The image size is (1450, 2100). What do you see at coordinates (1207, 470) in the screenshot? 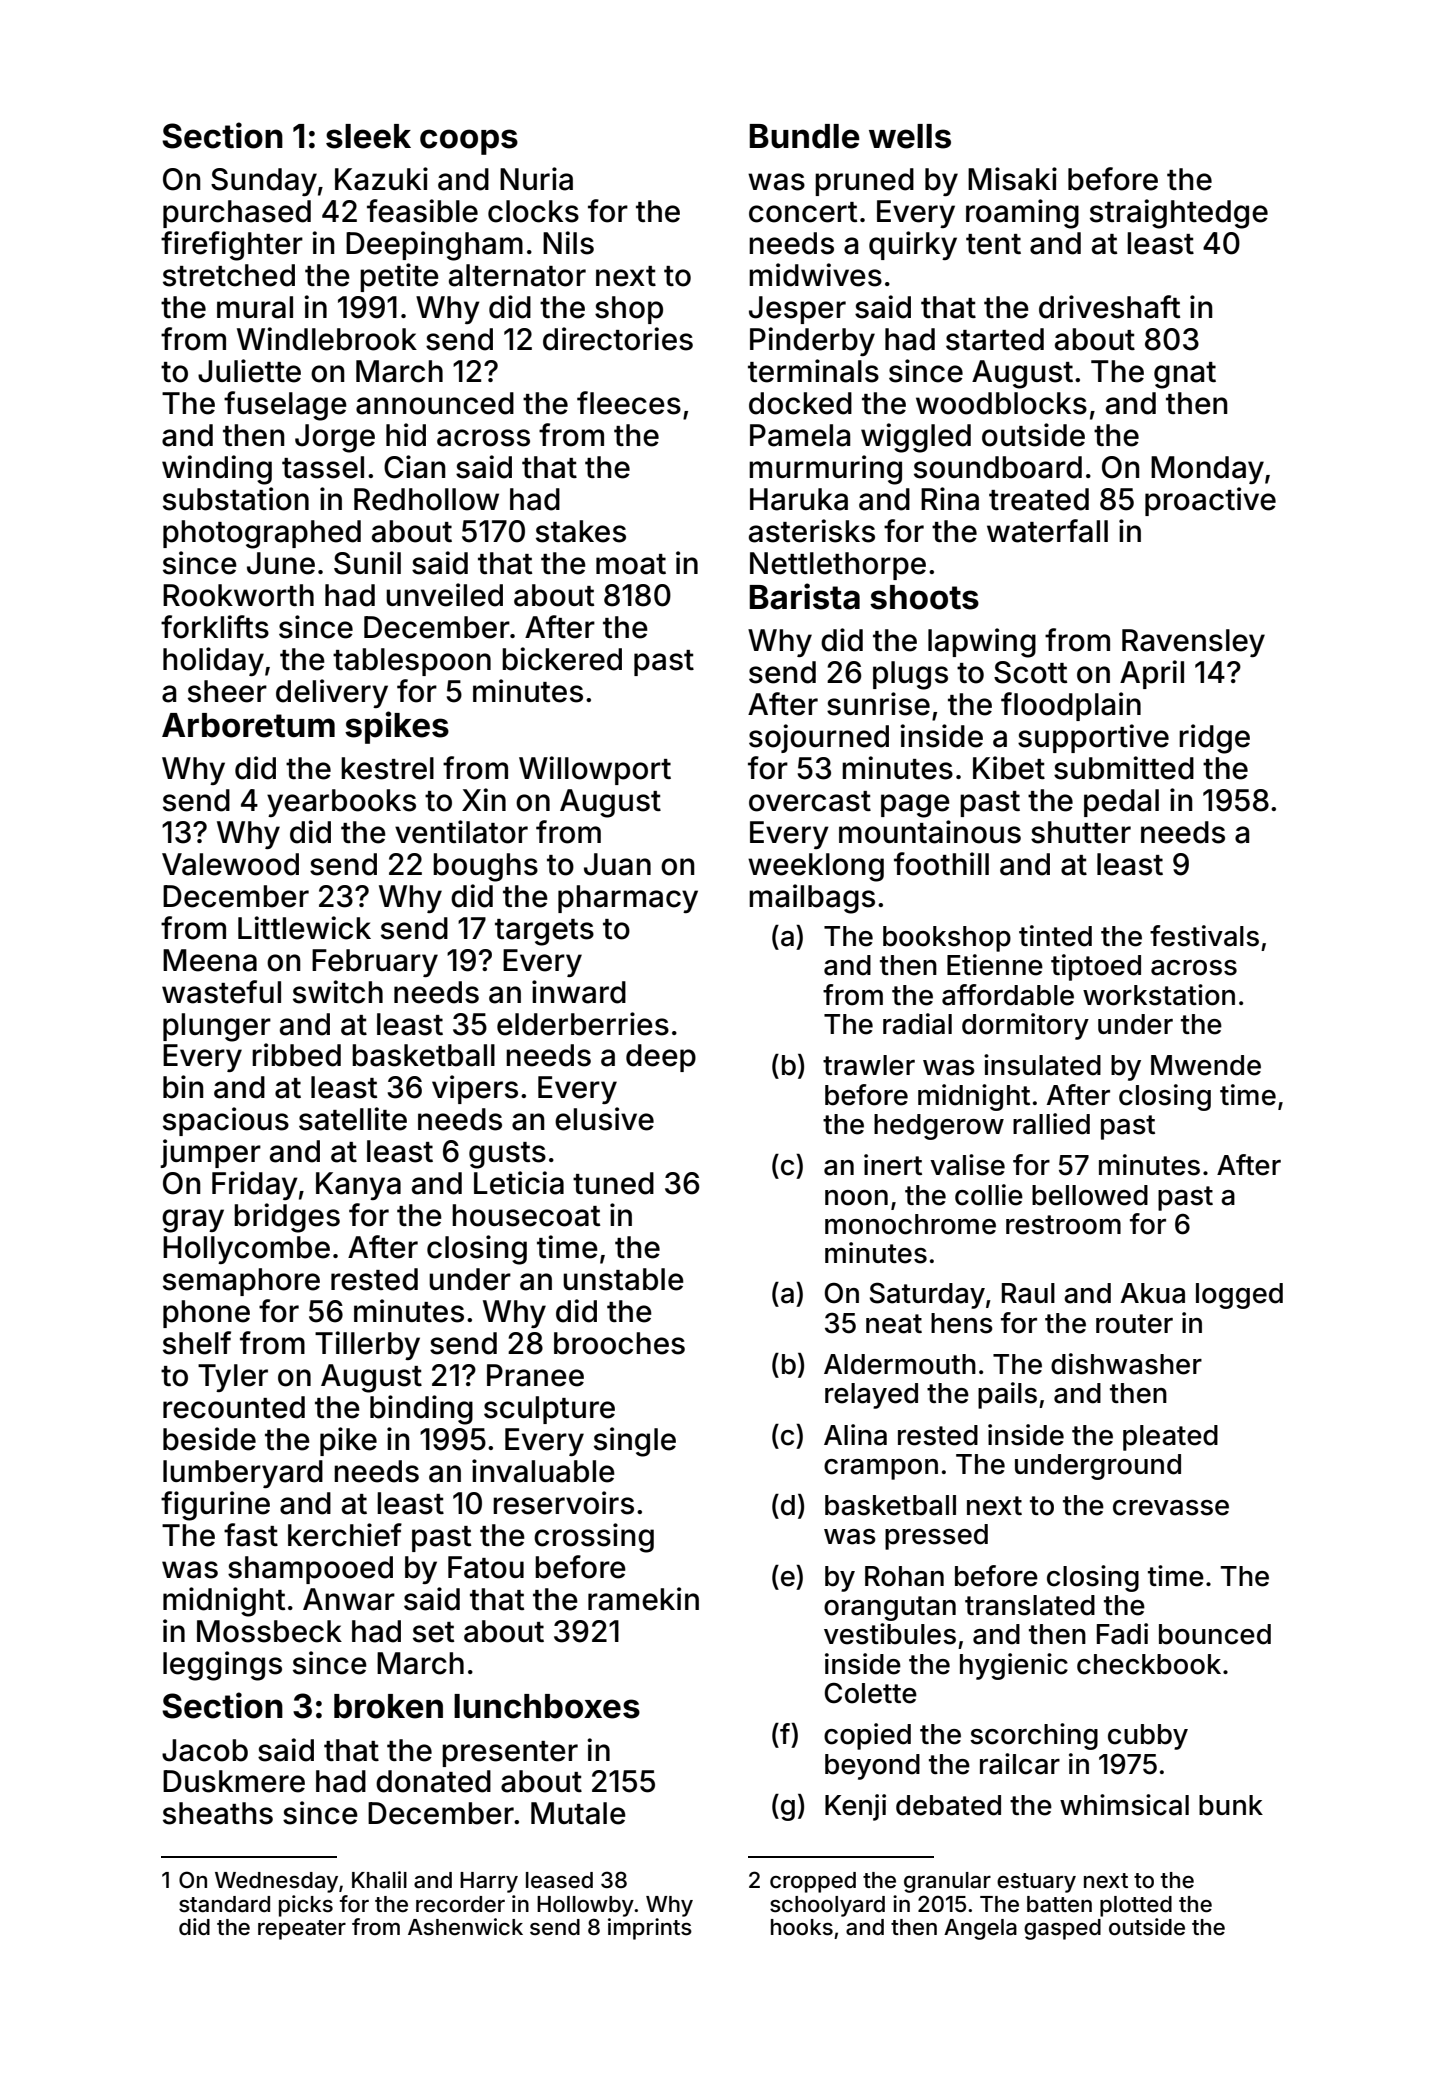
I see `Monday` at bounding box center [1207, 470].
